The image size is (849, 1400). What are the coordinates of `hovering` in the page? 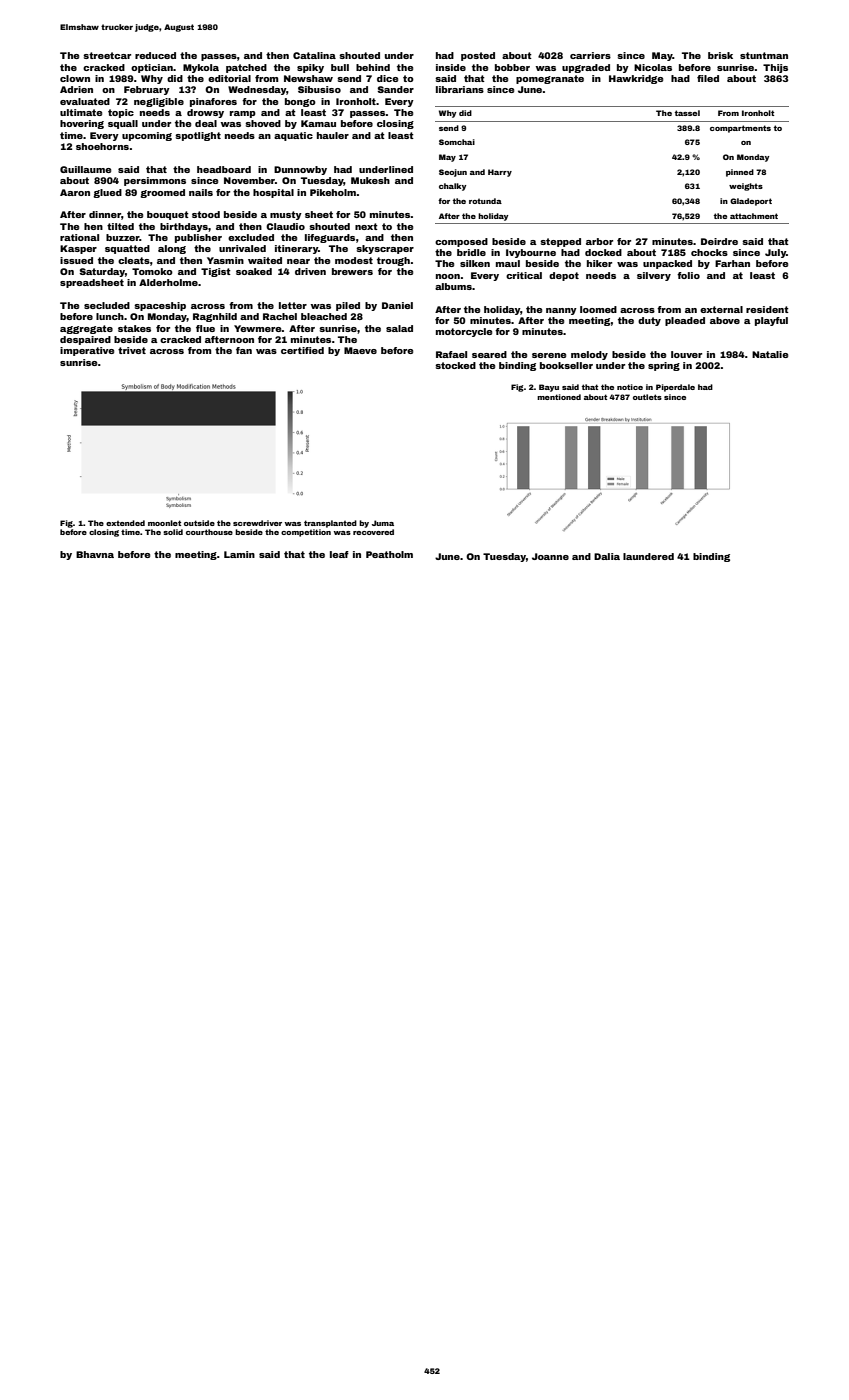 It's located at (82, 124).
